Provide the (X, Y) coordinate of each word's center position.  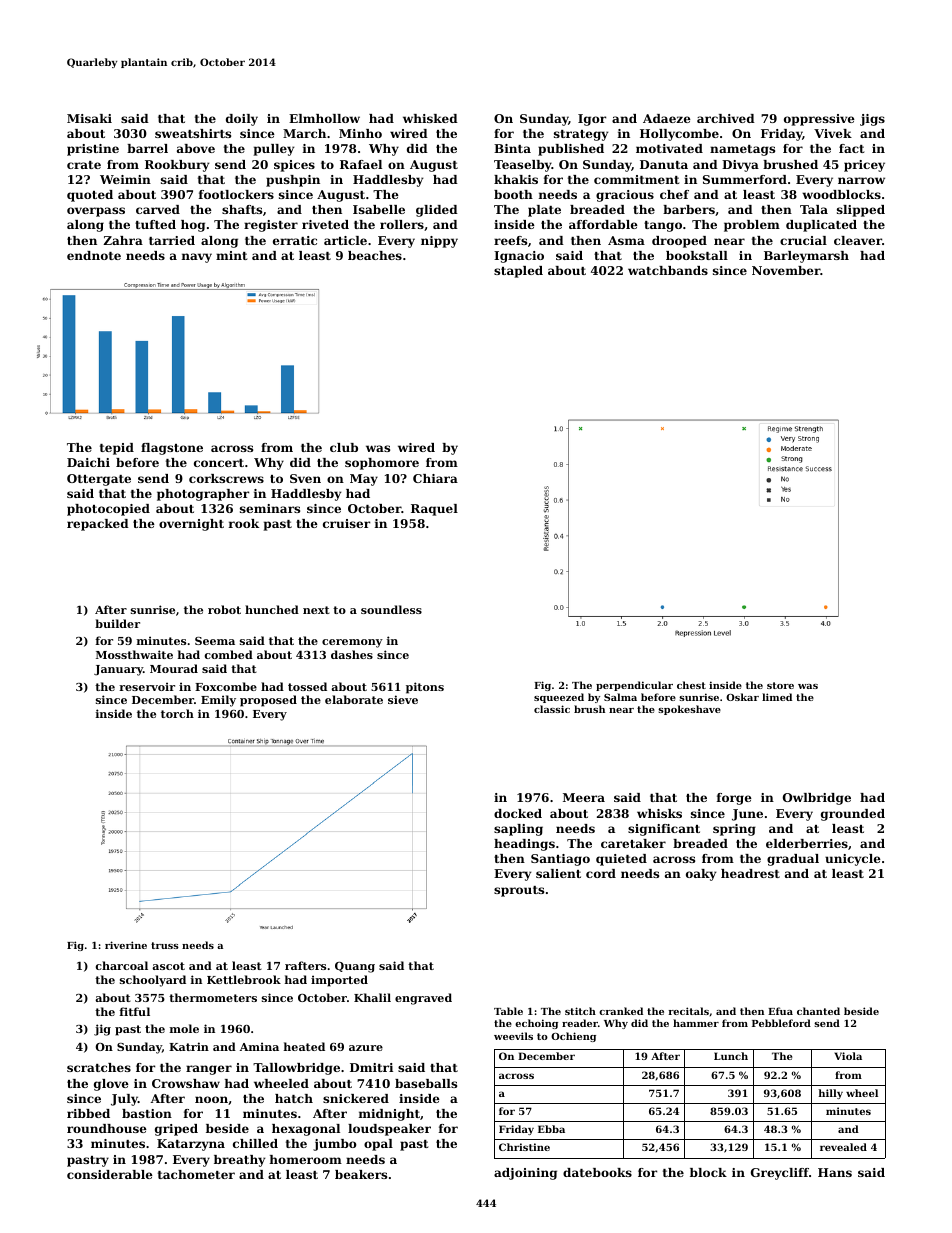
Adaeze (667, 118)
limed (777, 697)
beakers (361, 1174)
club (344, 447)
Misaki (89, 118)
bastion (147, 1113)
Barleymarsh (806, 257)
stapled (518, 272)
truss (165, 945)
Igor (592, 120)
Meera (584, 797)
